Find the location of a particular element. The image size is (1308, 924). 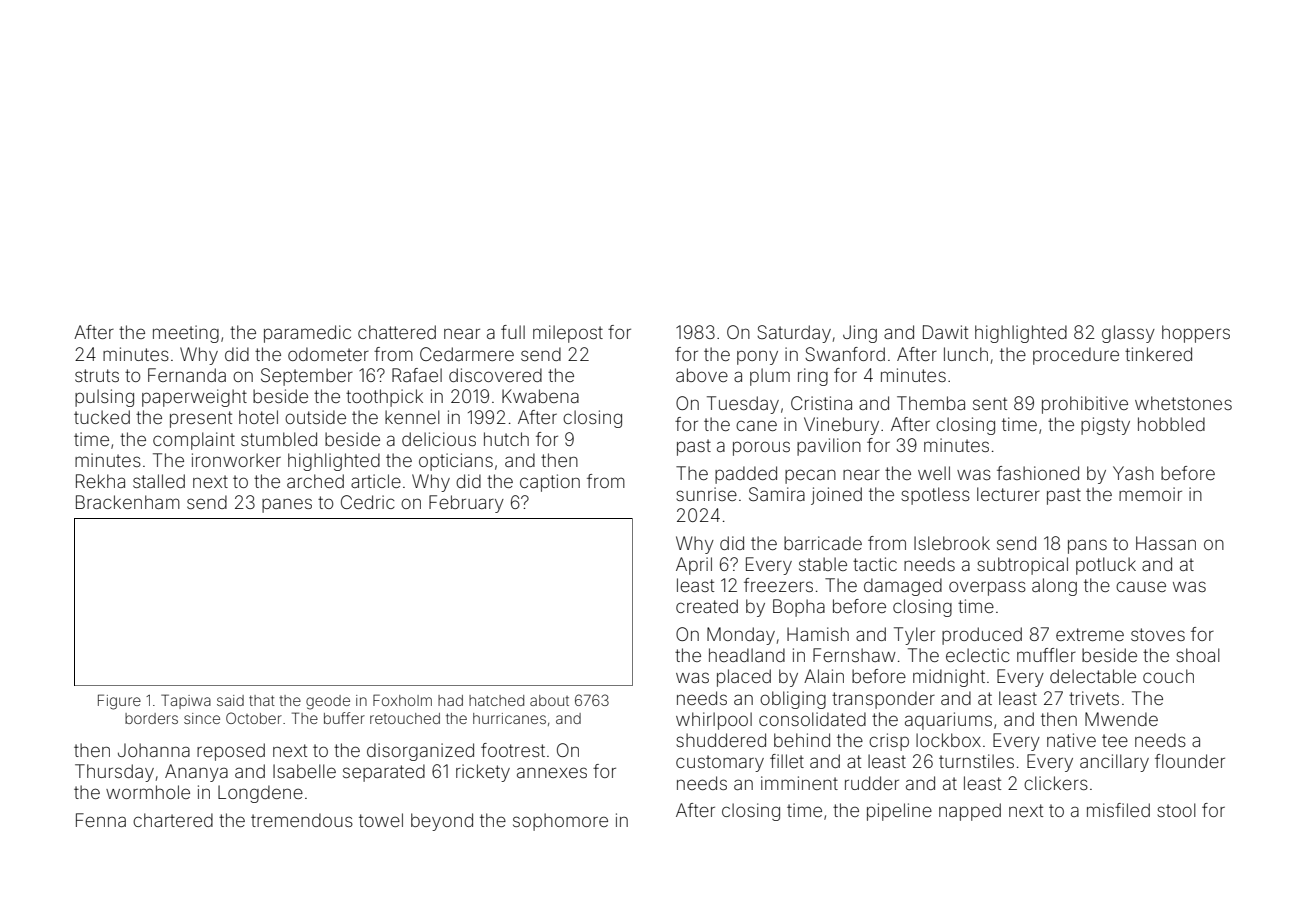

Yash is located at coordinates (1133, 473).
